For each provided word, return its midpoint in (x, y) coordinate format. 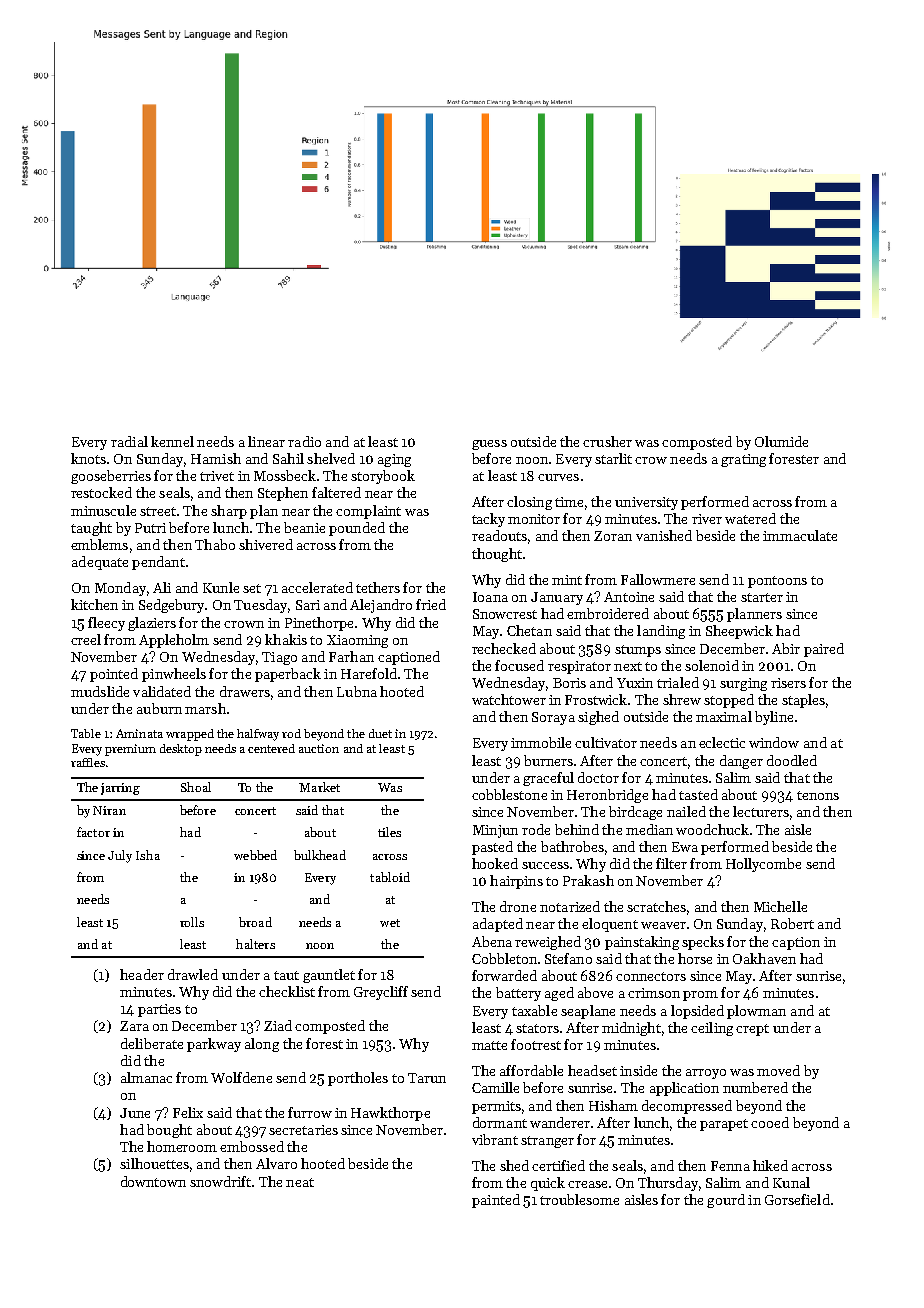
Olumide (781, 441)
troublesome (579, 1199)
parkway (214, 1045)
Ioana (490, 597)
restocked (101, 492)
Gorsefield (797, 1199)
